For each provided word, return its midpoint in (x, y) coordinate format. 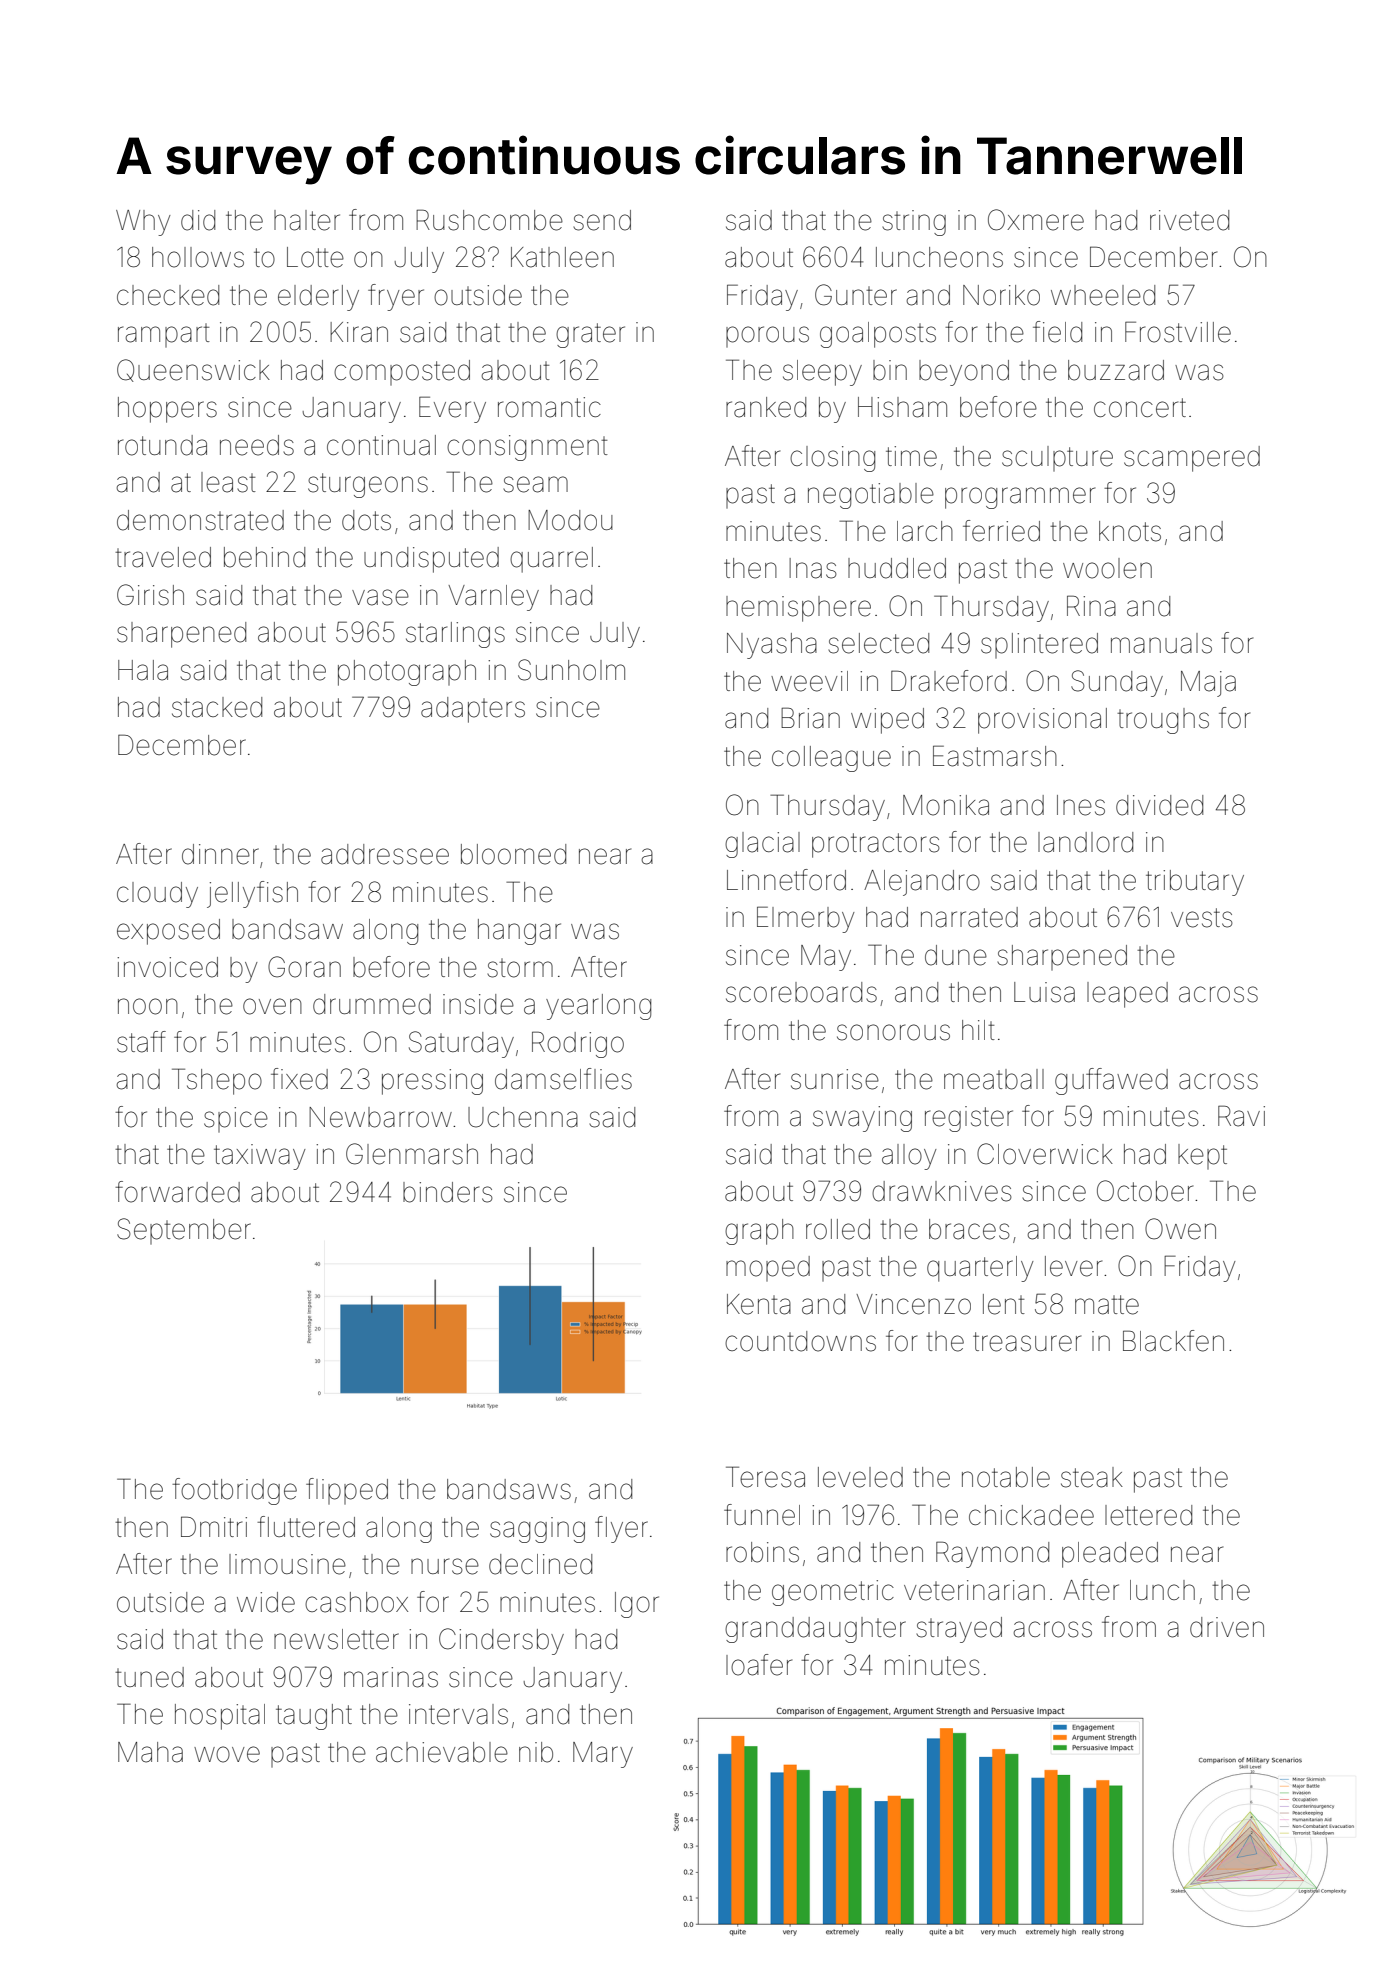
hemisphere (798, 609)
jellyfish (252, 894)
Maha (150, 1752)
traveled (163, 557)
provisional (1042, 721)
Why (143, 223)
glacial (762, 845)
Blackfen (1173, 1341)
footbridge (234, 1491)
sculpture (1057, 458)
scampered (1192, 459)
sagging (537, 1530)
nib (536, 1752)
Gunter (856, 295)
